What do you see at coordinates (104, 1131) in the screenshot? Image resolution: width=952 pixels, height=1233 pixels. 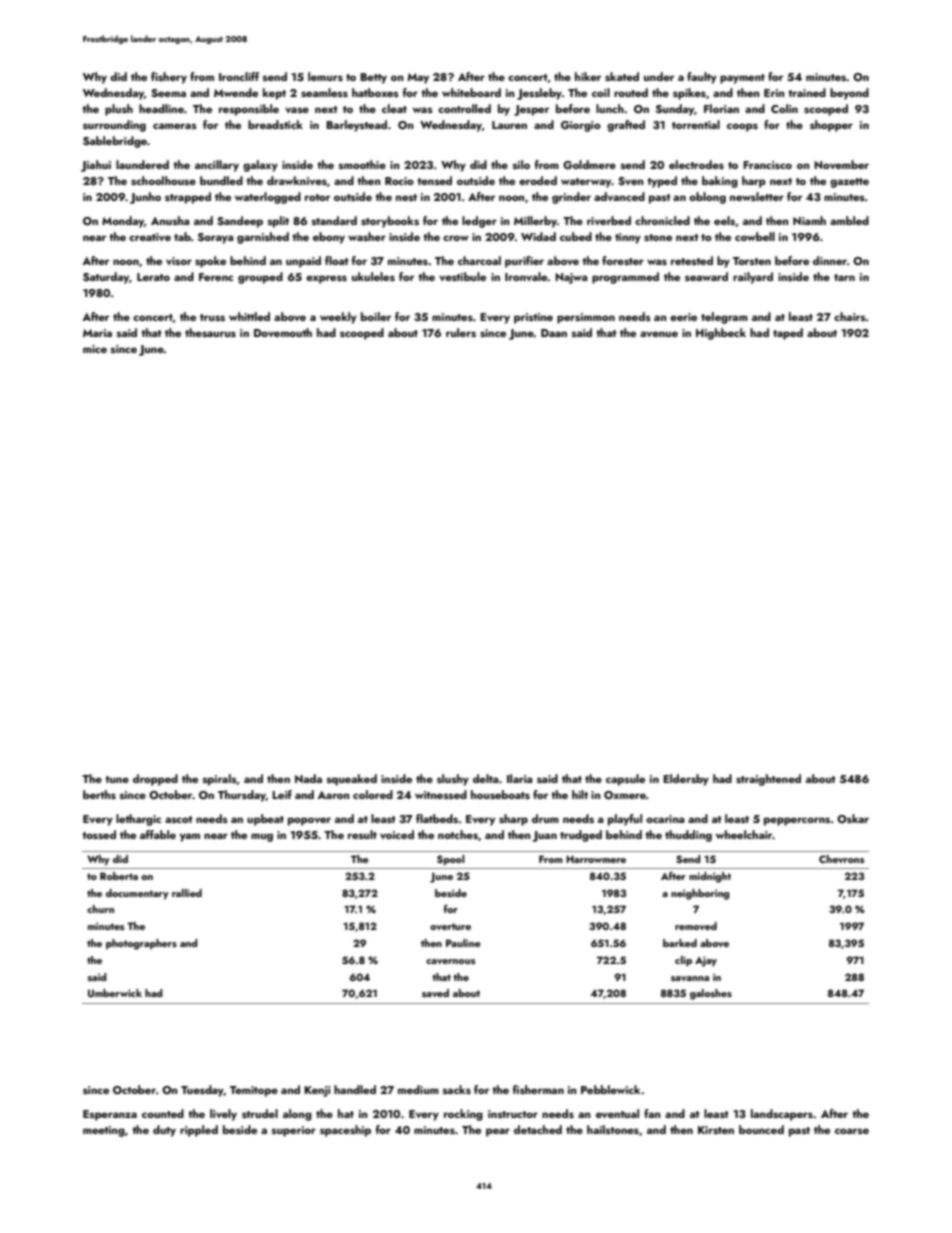 I see `meeting` at bounding box center [104, 1131].
